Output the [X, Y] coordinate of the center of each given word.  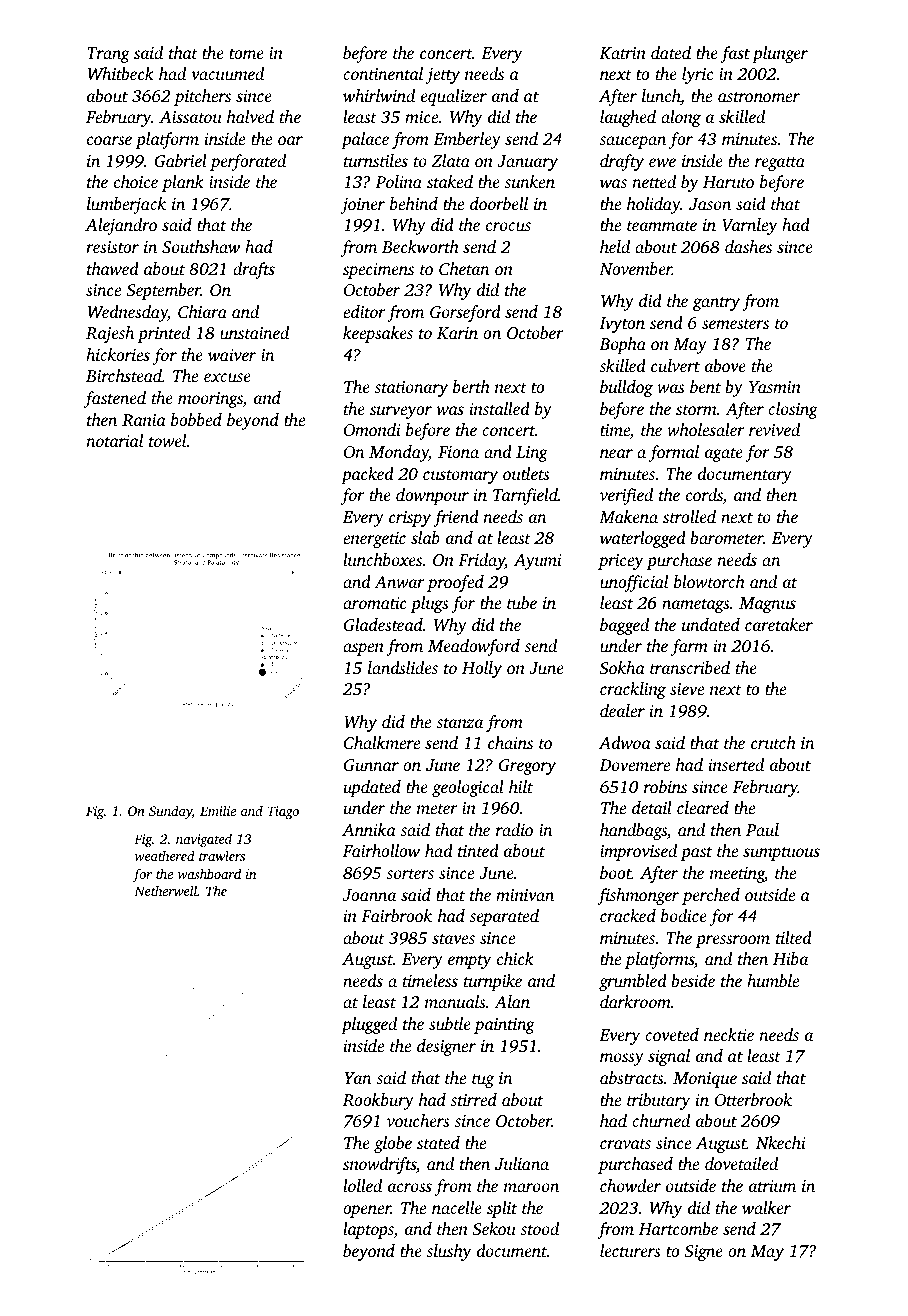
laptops [368, 1230]
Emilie [218, 810]
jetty [443, 76]
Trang [108, 55]
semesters [735, 324]
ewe [662, 162]
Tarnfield [525, 496]
